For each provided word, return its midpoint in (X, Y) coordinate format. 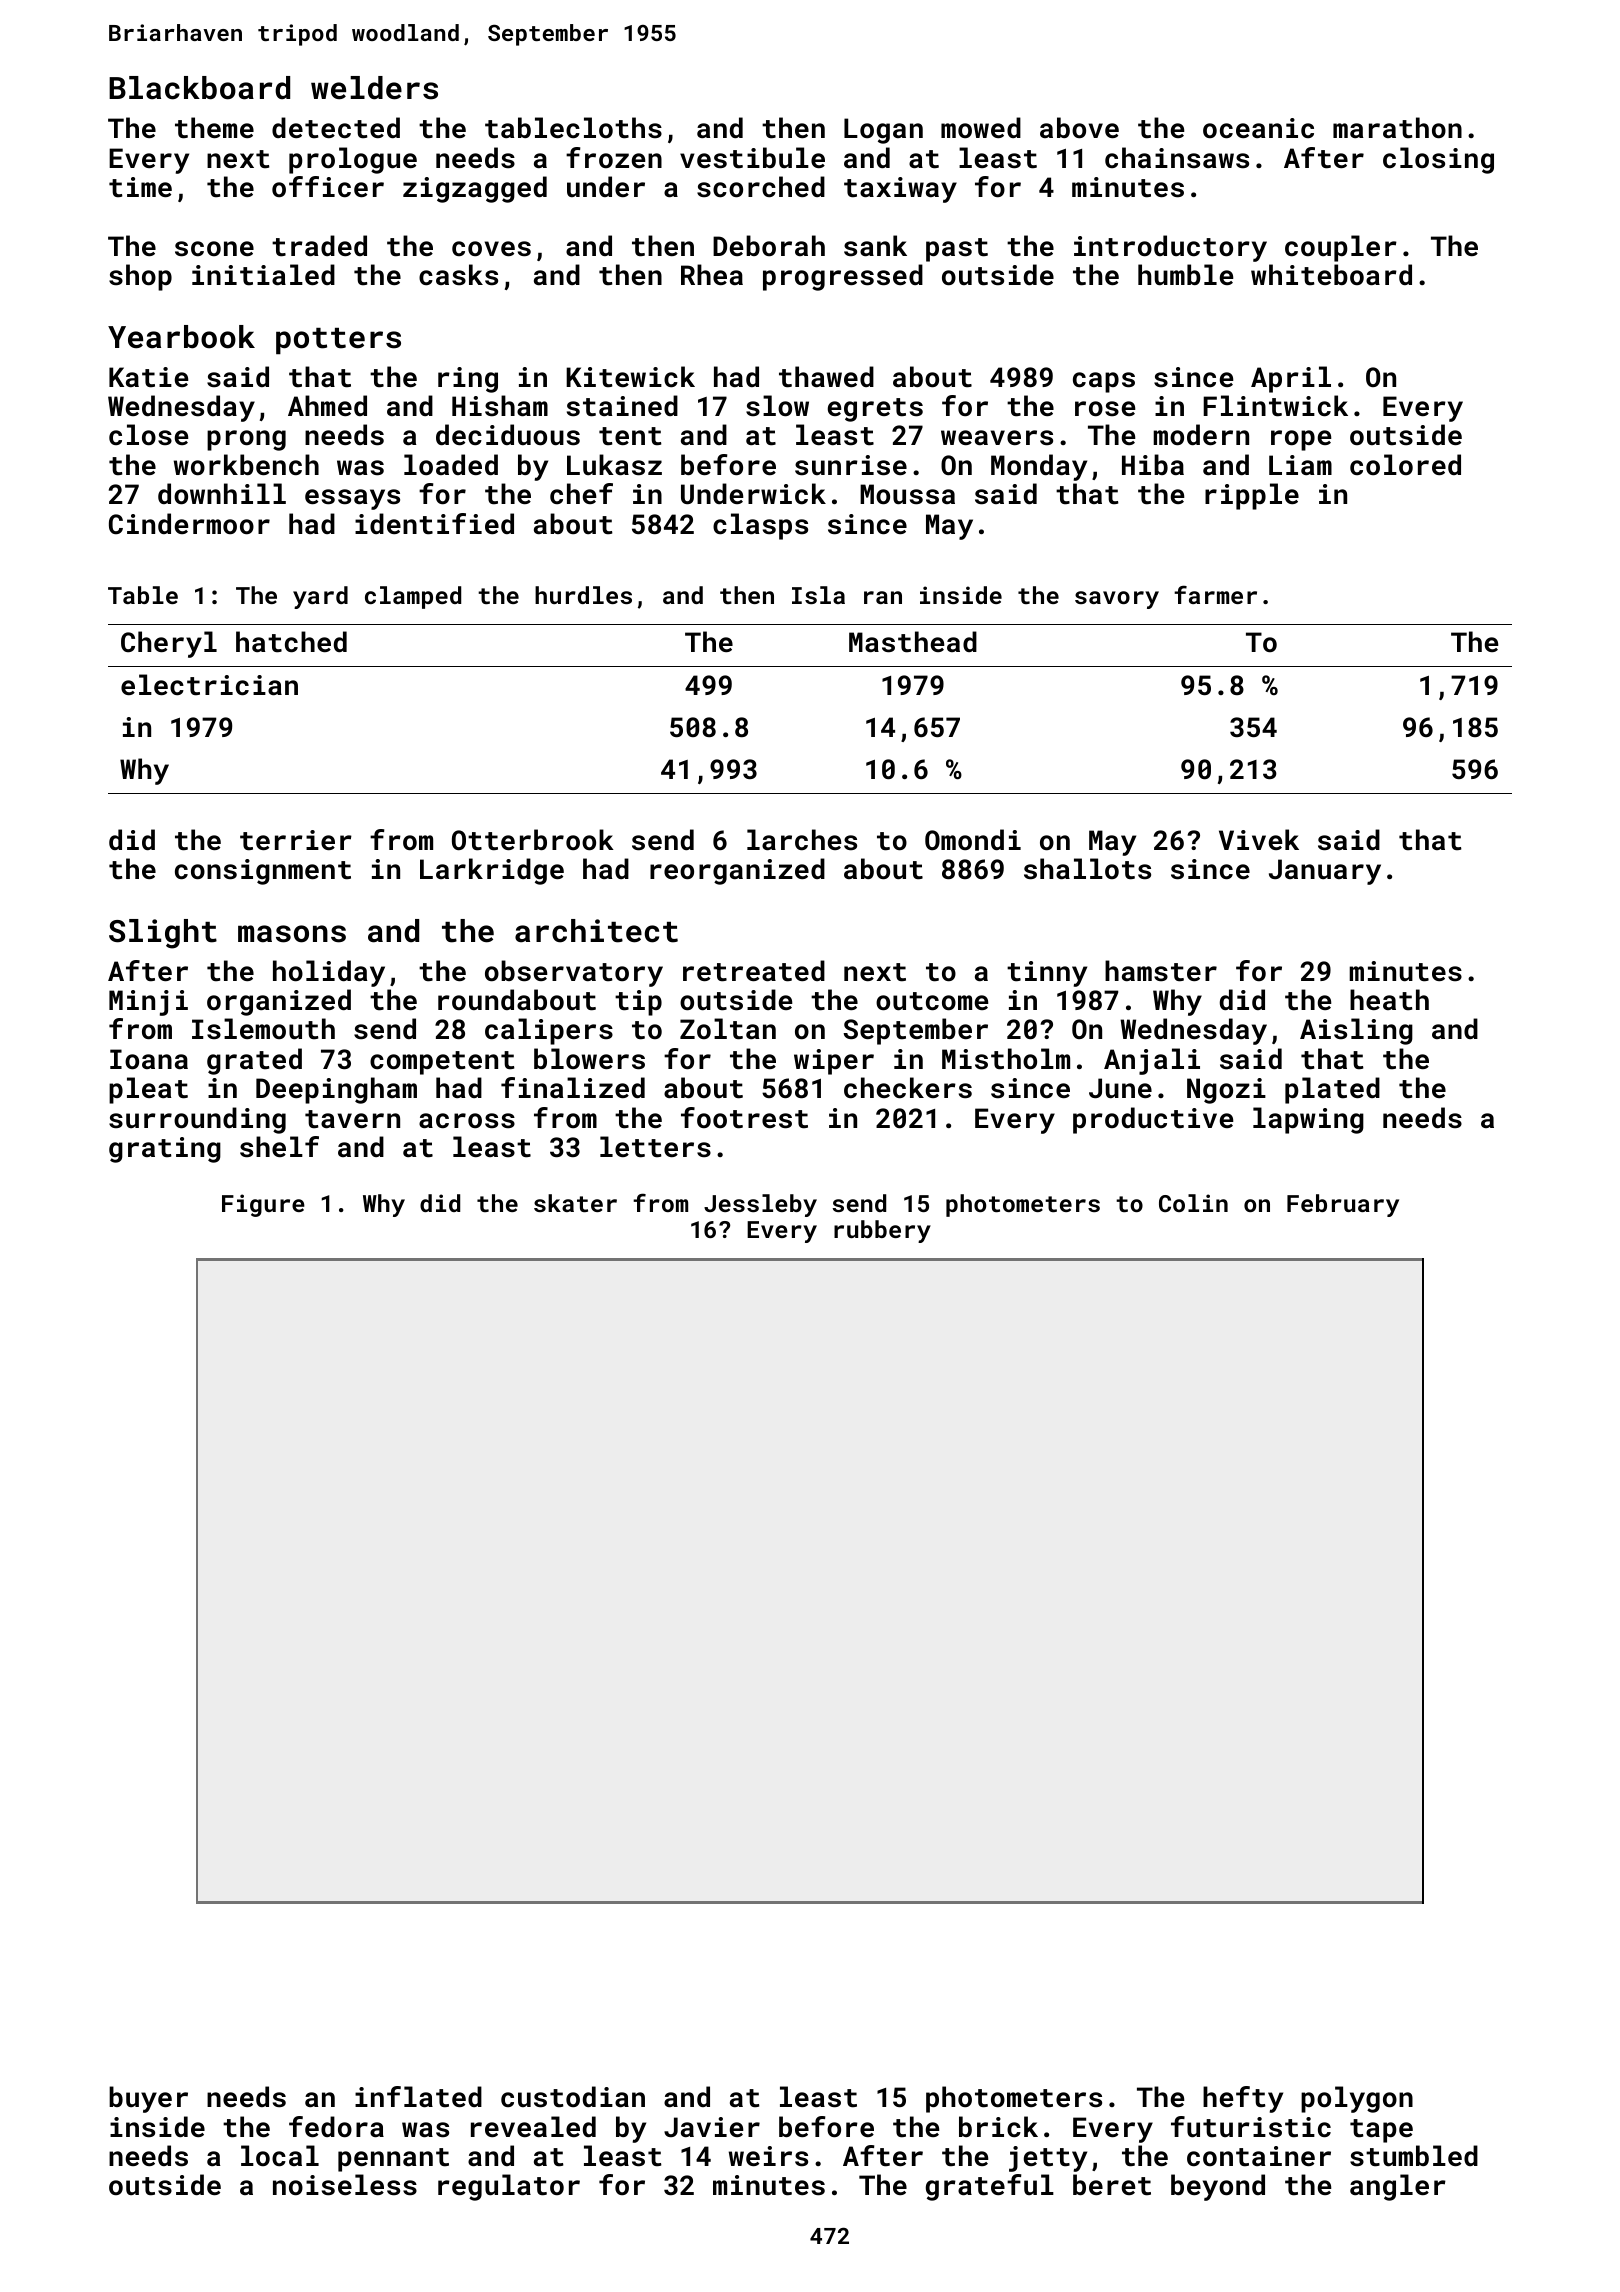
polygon (1357, 2099)
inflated (418, 2097)
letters (655, 1147)
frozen (614, 157)
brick (998, 2127)
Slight (163, 934)
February (1343, 1205)
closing (1438, 160)
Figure (263, 1205)
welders (374, 88)
